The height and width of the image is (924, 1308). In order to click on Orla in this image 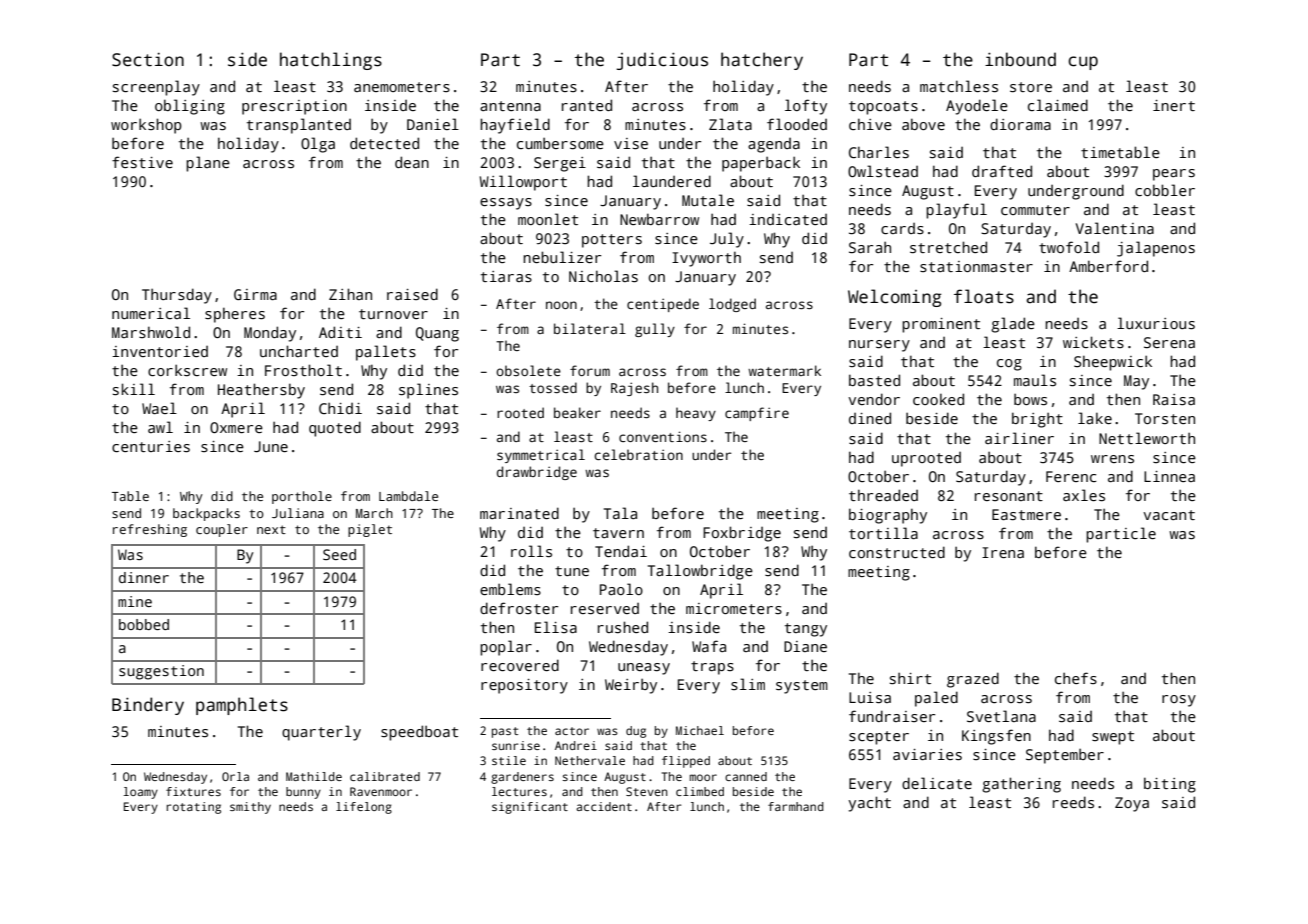, I will do `click(235, 776)`.
